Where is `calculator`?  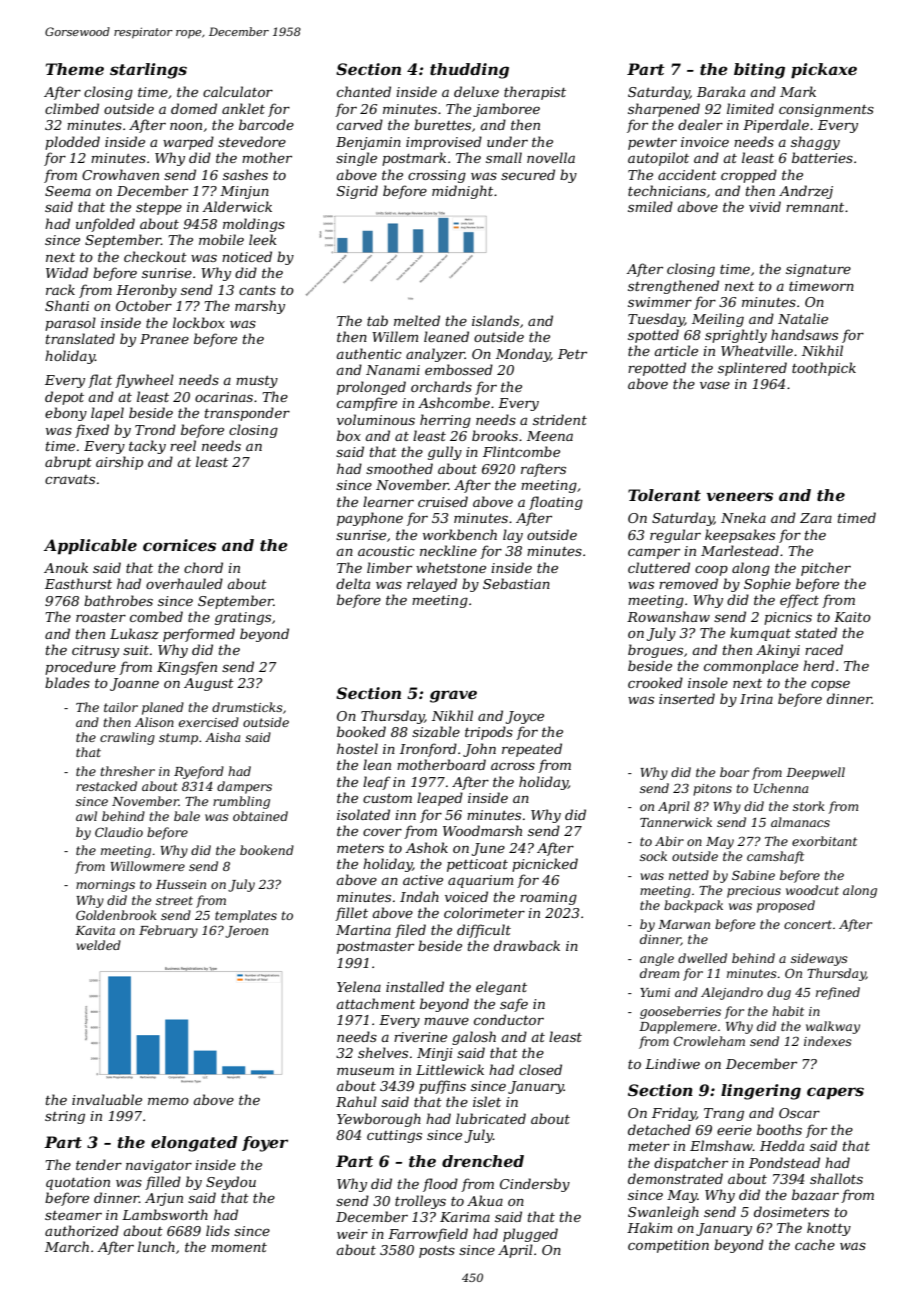 calculator is located at coordinates (238, 91).
